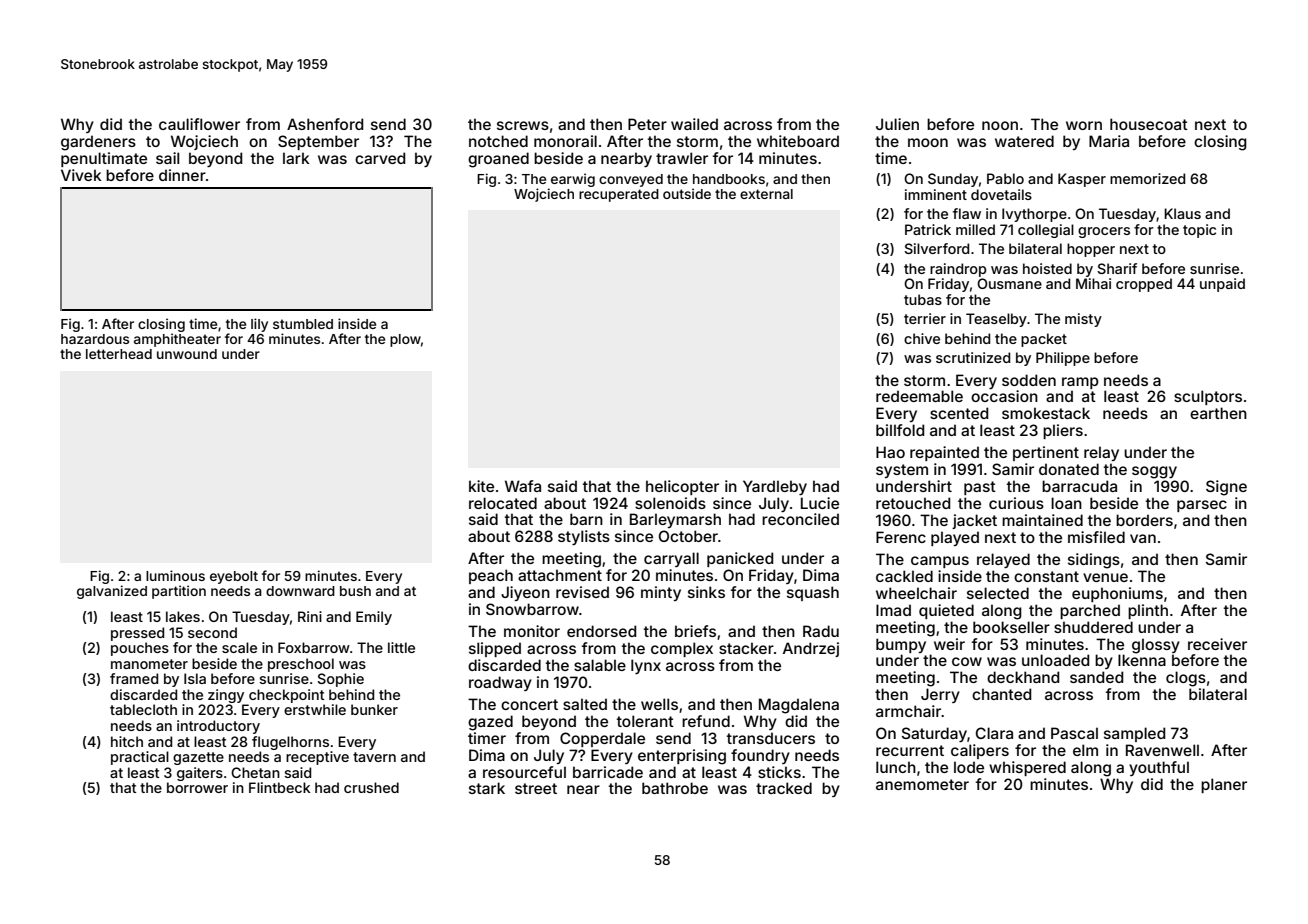  Describe the element at coordinates (1182, 213) in the image. I see `Klaus` at that location.
